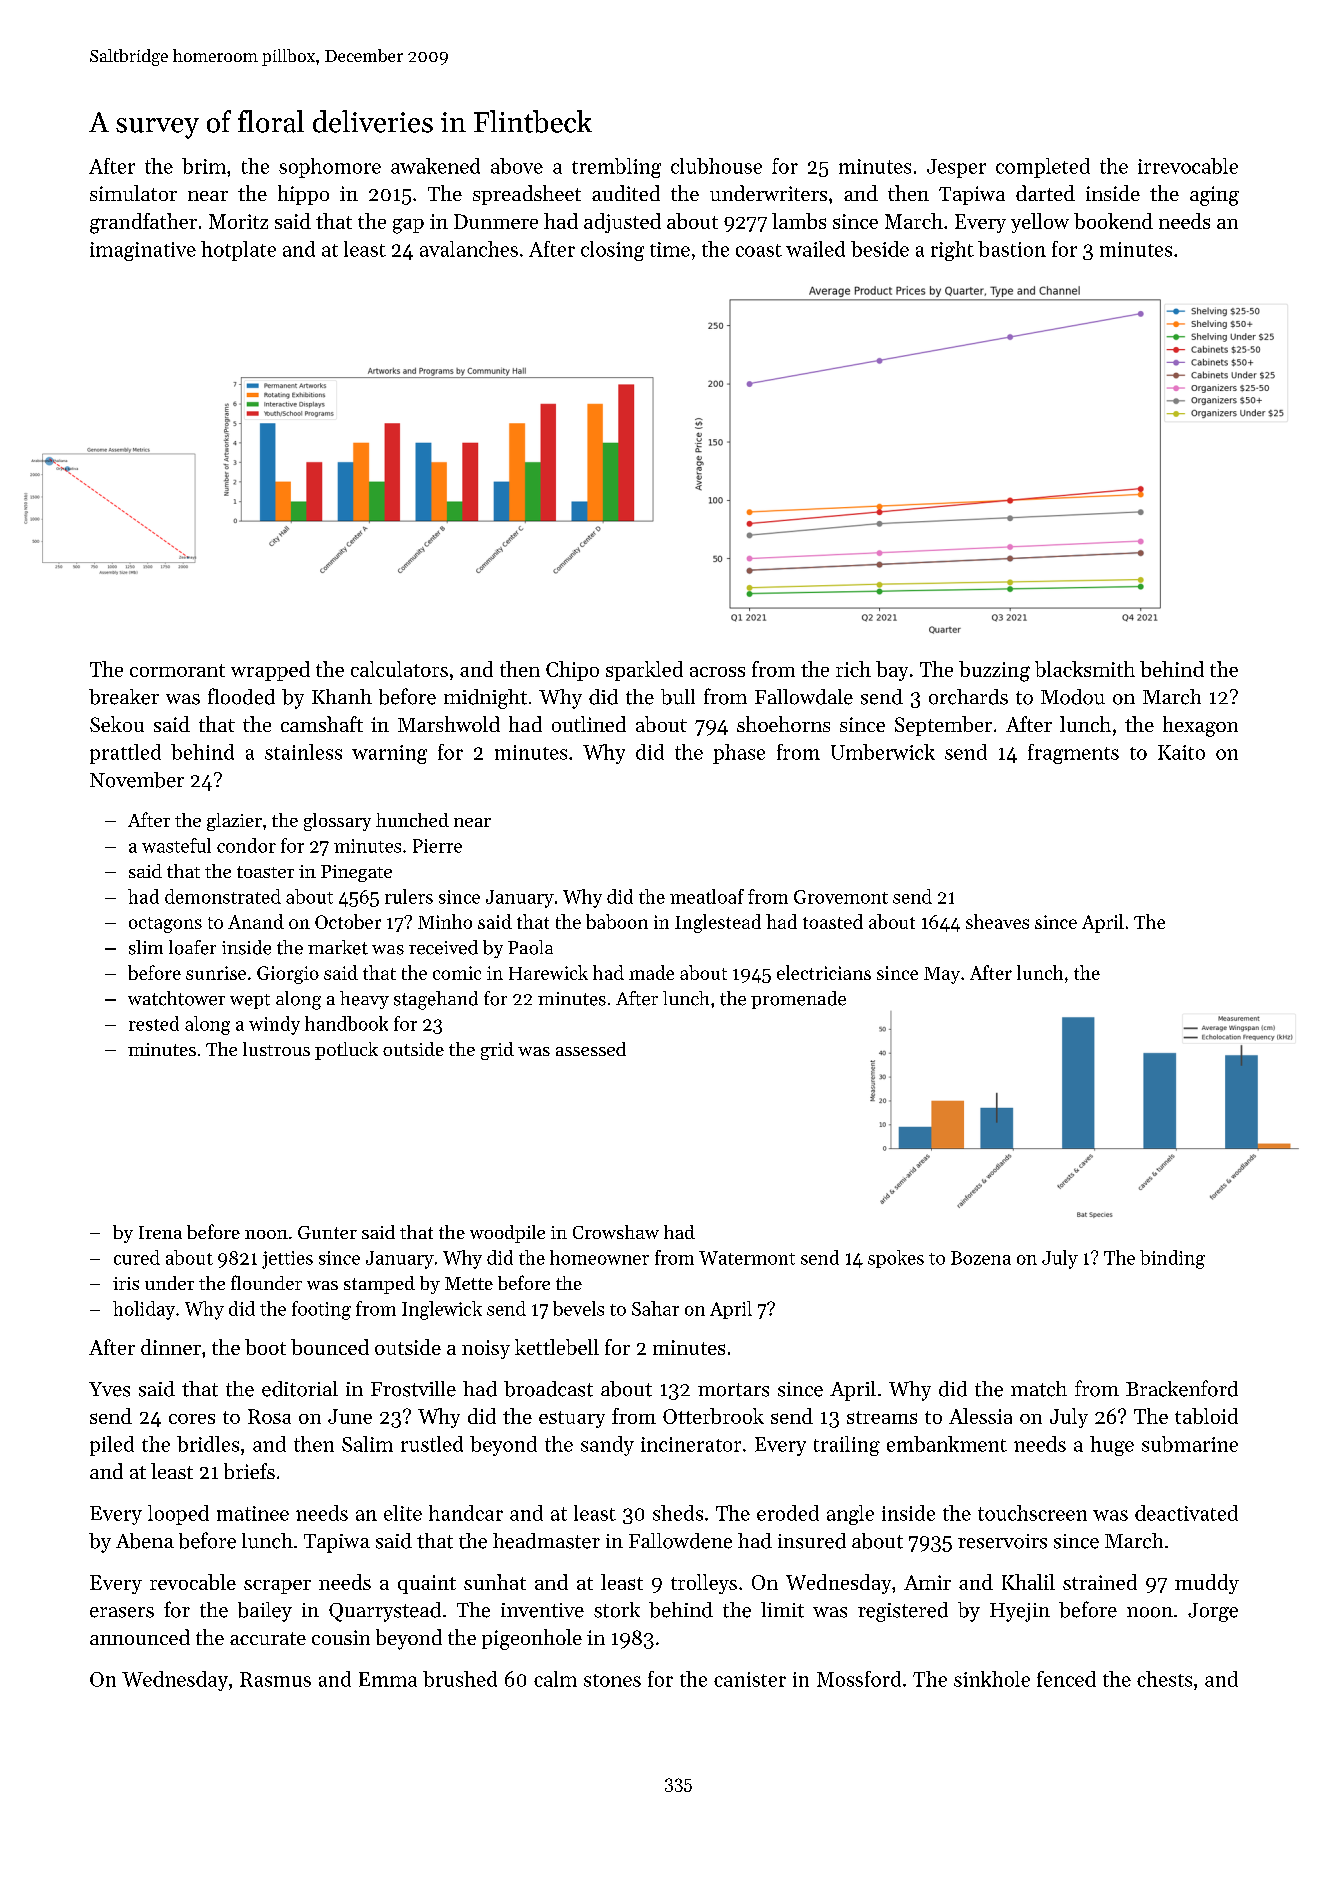 The width and height of the image is (1328, 1878). I want to click on avalanches, so click(469, 249).
